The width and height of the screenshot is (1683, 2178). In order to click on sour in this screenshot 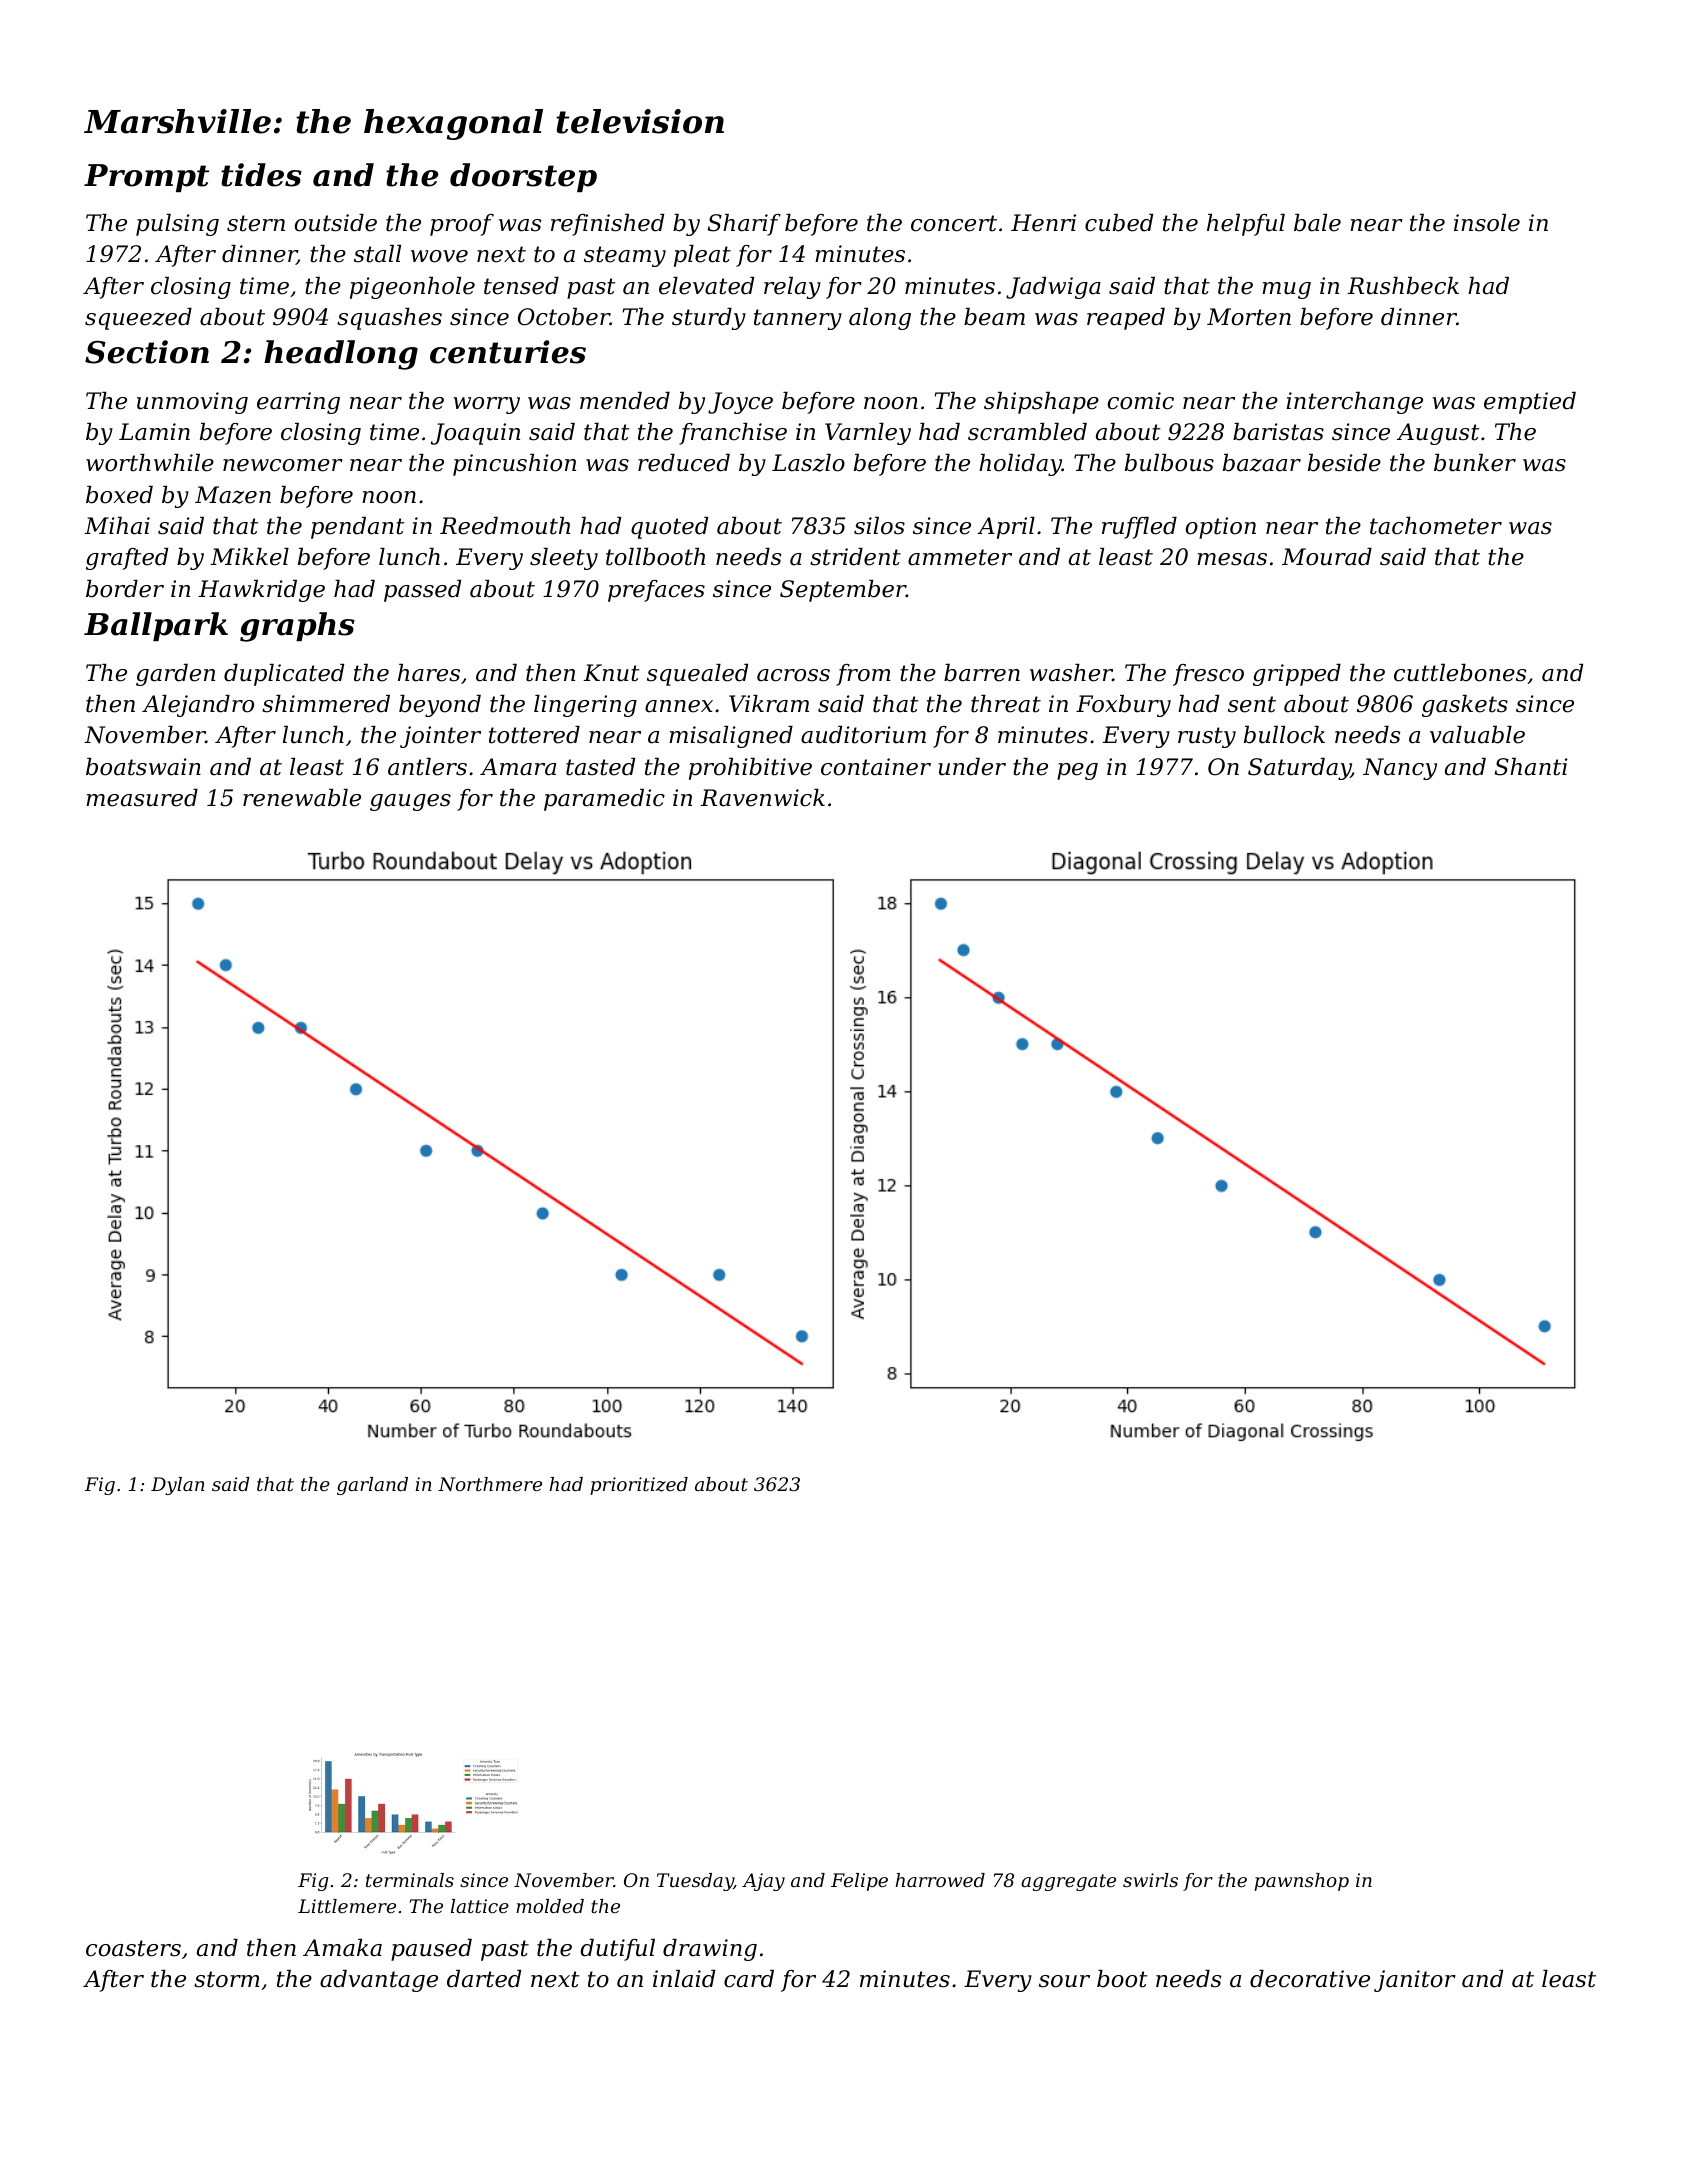, I will do `click(1064, 1981)`.
